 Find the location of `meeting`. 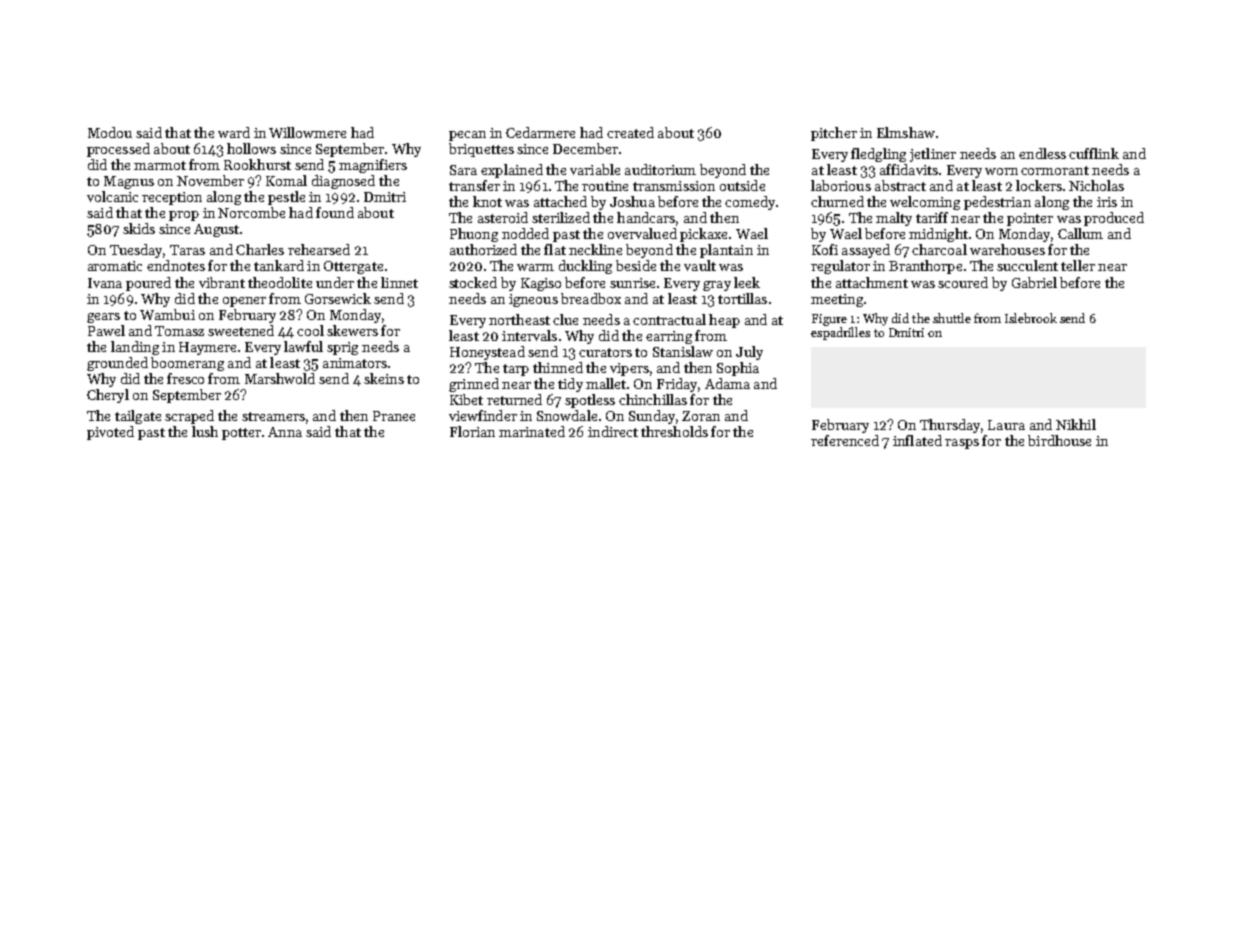

meeting is located at coordinates (837, 300).
